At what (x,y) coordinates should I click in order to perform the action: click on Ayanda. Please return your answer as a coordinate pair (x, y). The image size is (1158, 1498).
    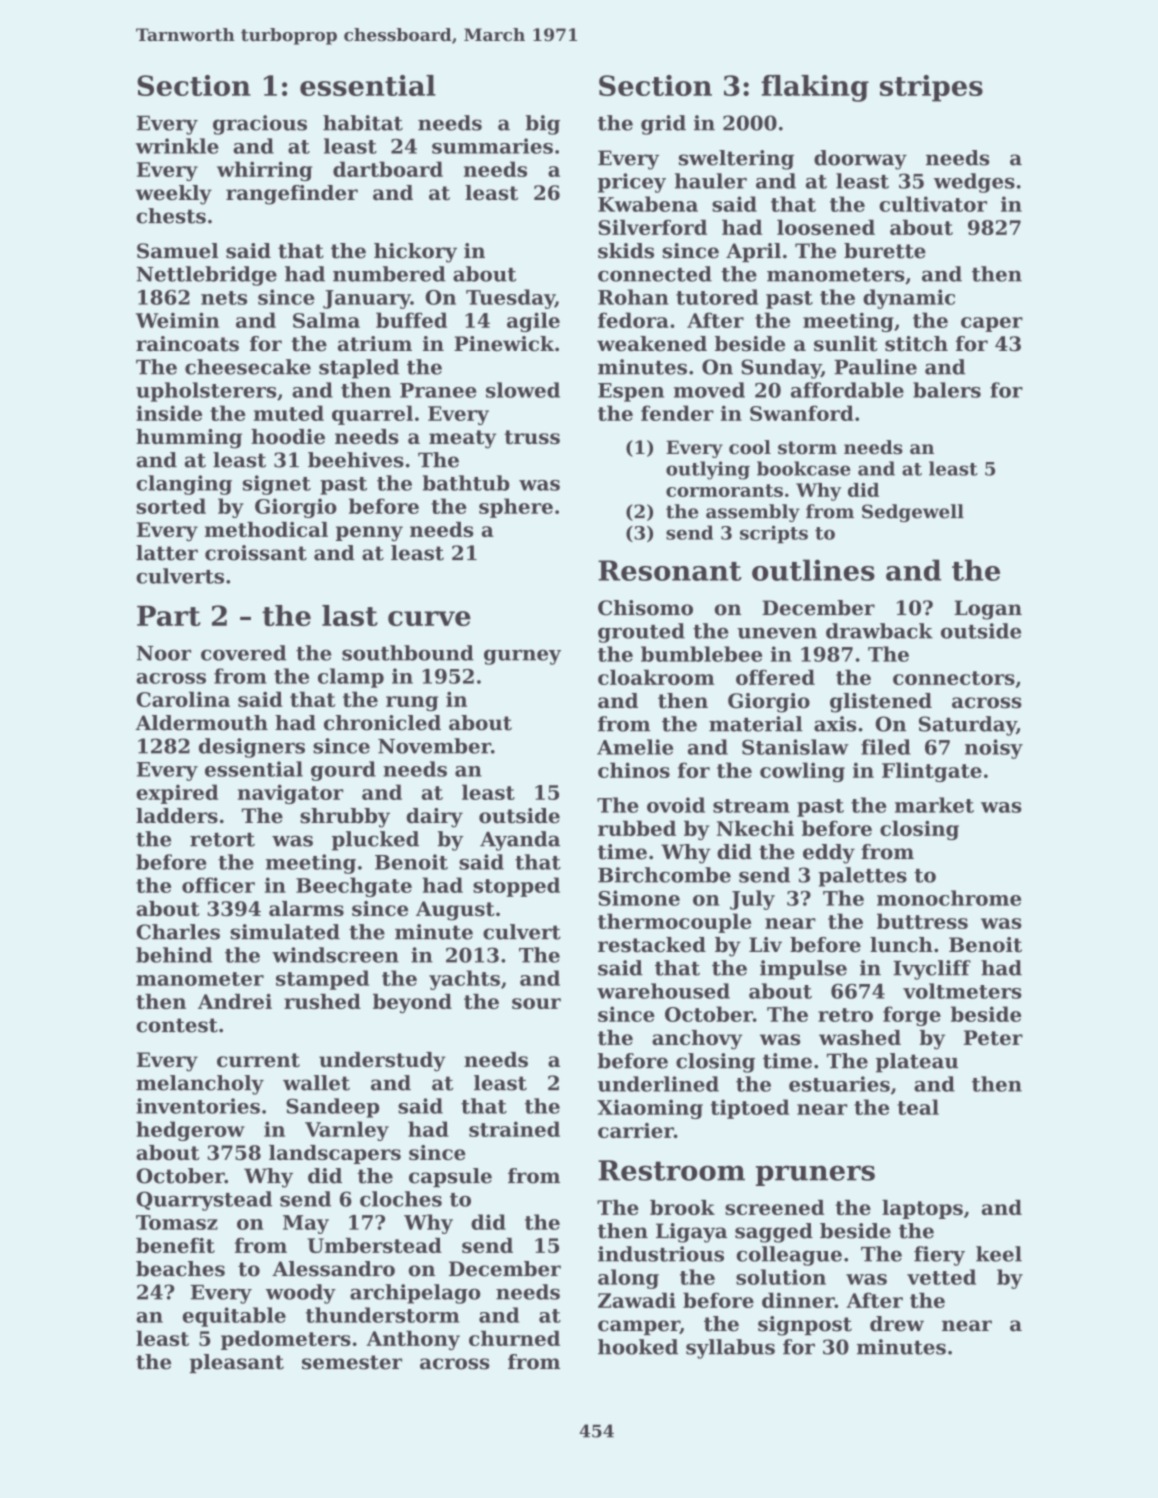
    Looking at the image, I should click on (520, 841).
